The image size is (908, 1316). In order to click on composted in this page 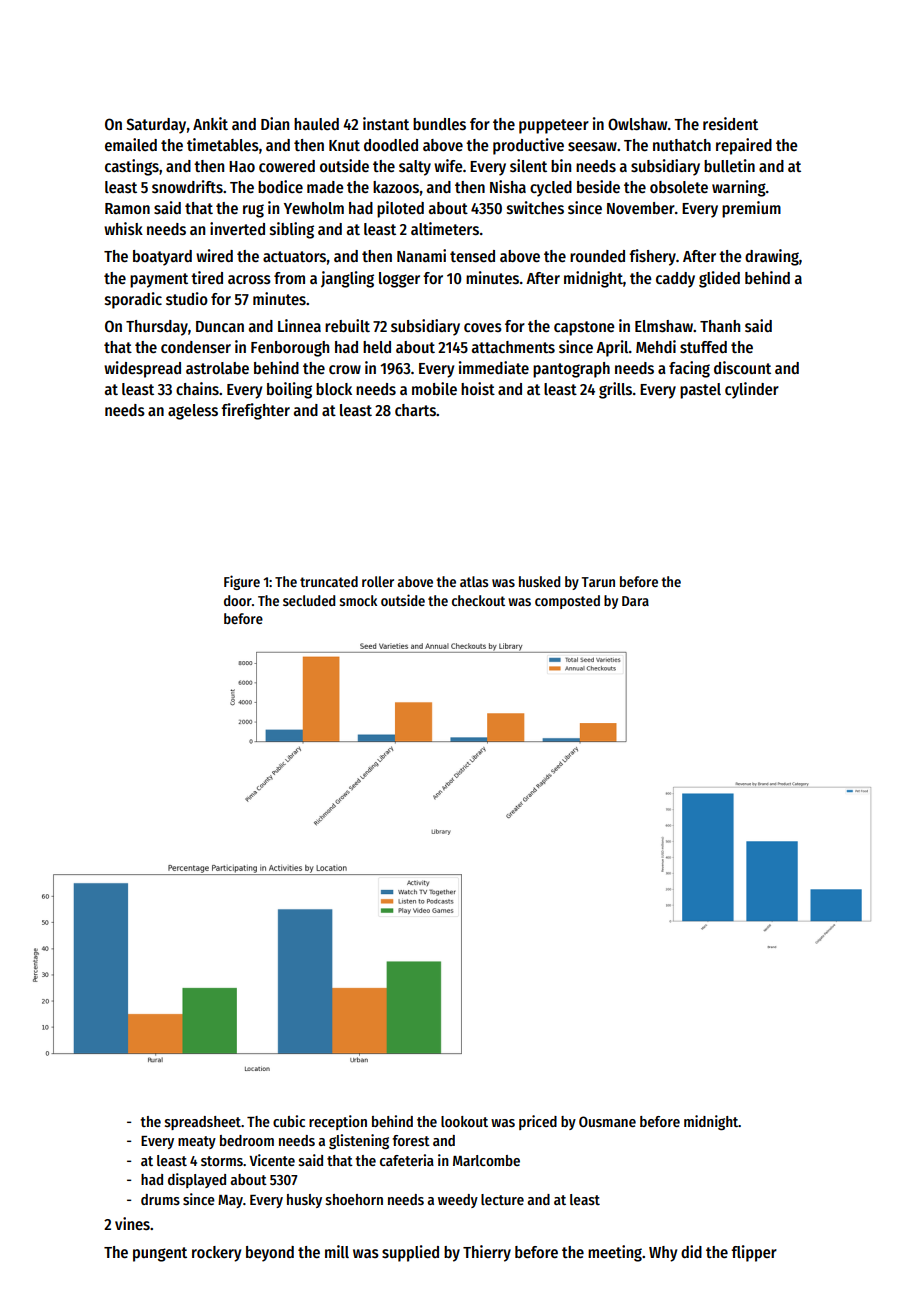, I will do `click(567, 602)`.
